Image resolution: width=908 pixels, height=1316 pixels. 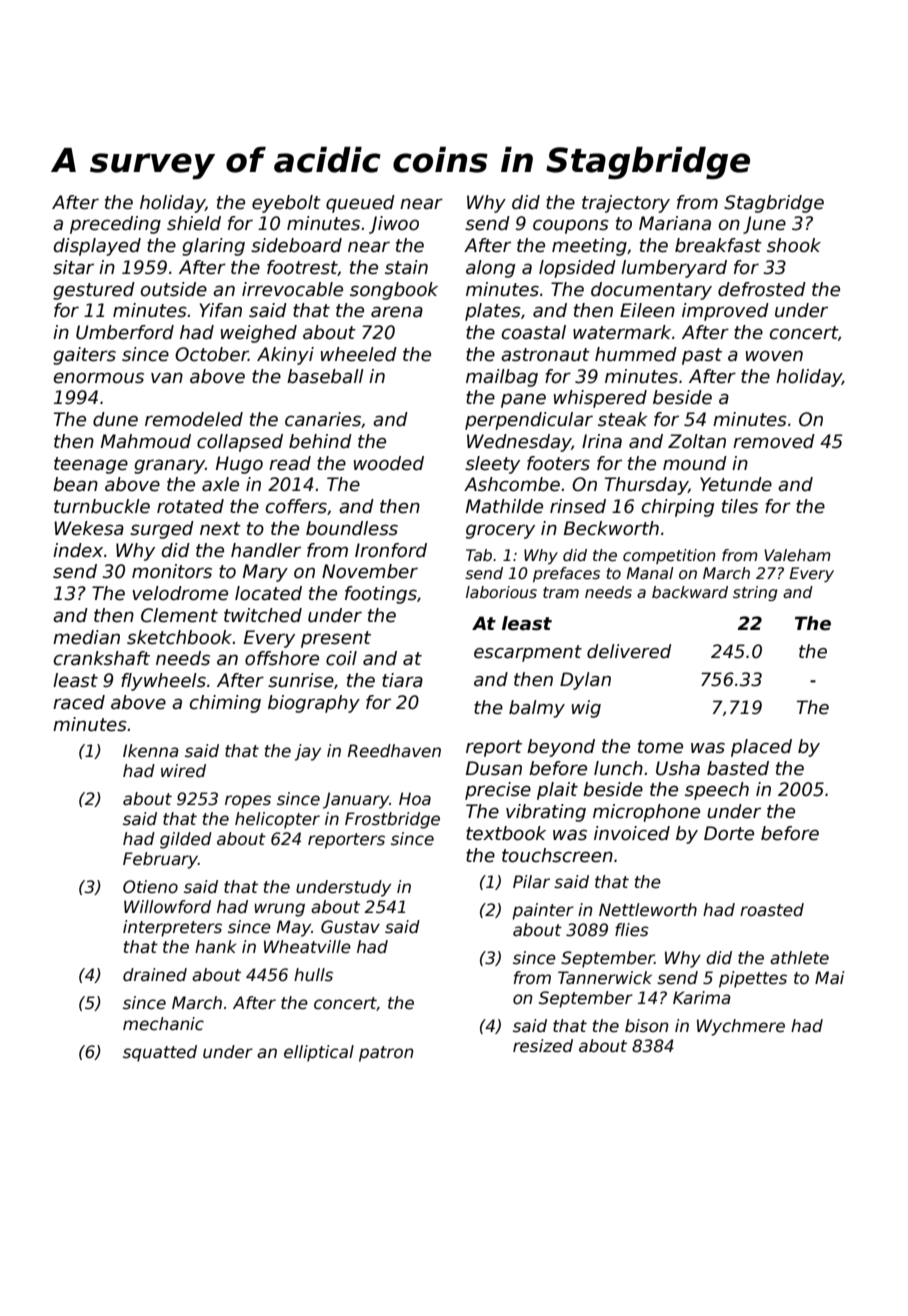 I want to click on removed, so click(x=774, y=441).
